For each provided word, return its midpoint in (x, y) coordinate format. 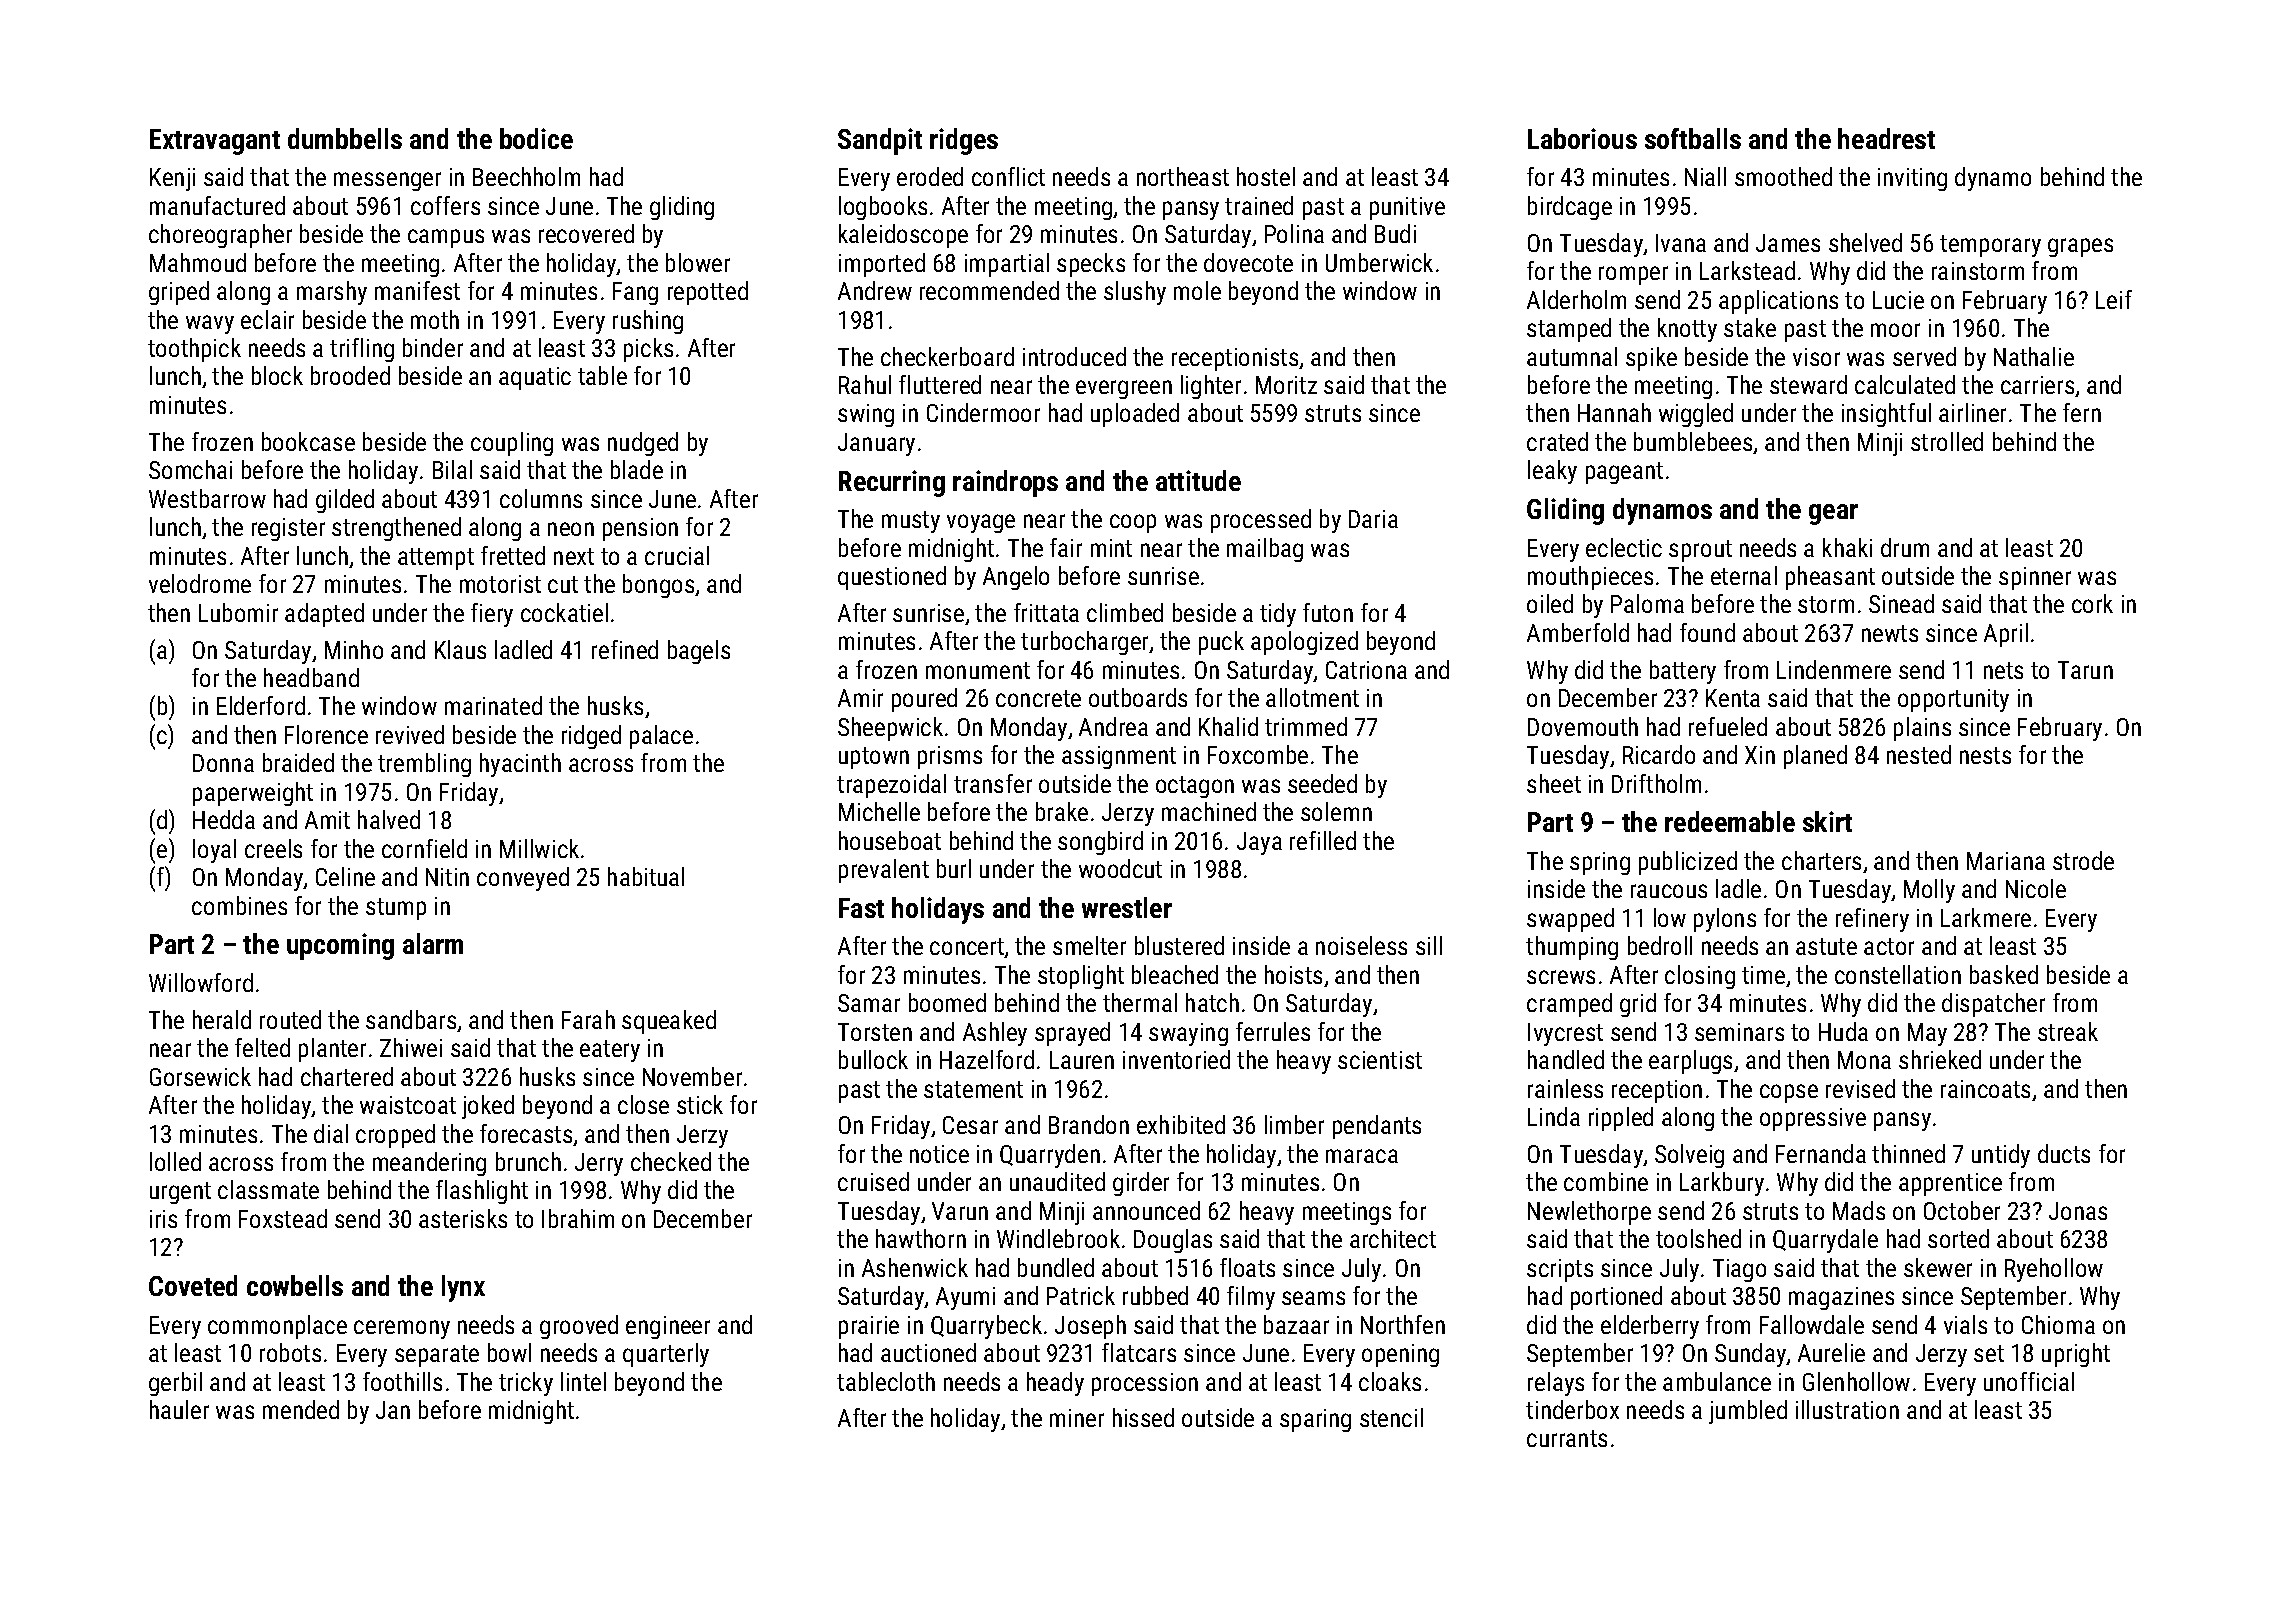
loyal (214, 851)
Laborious (1582, 138)
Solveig (1689, 1156)
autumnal (1572, 356)
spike (1651, 359)
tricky (526, 1384)
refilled (1323, 840)
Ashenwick (915, 1267)
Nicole (2036, 888)
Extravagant (215, 142)
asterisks (463, 1218)
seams (1313, 1298)
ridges (964, 141)
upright (2076, 1355)
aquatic (535, 378)
